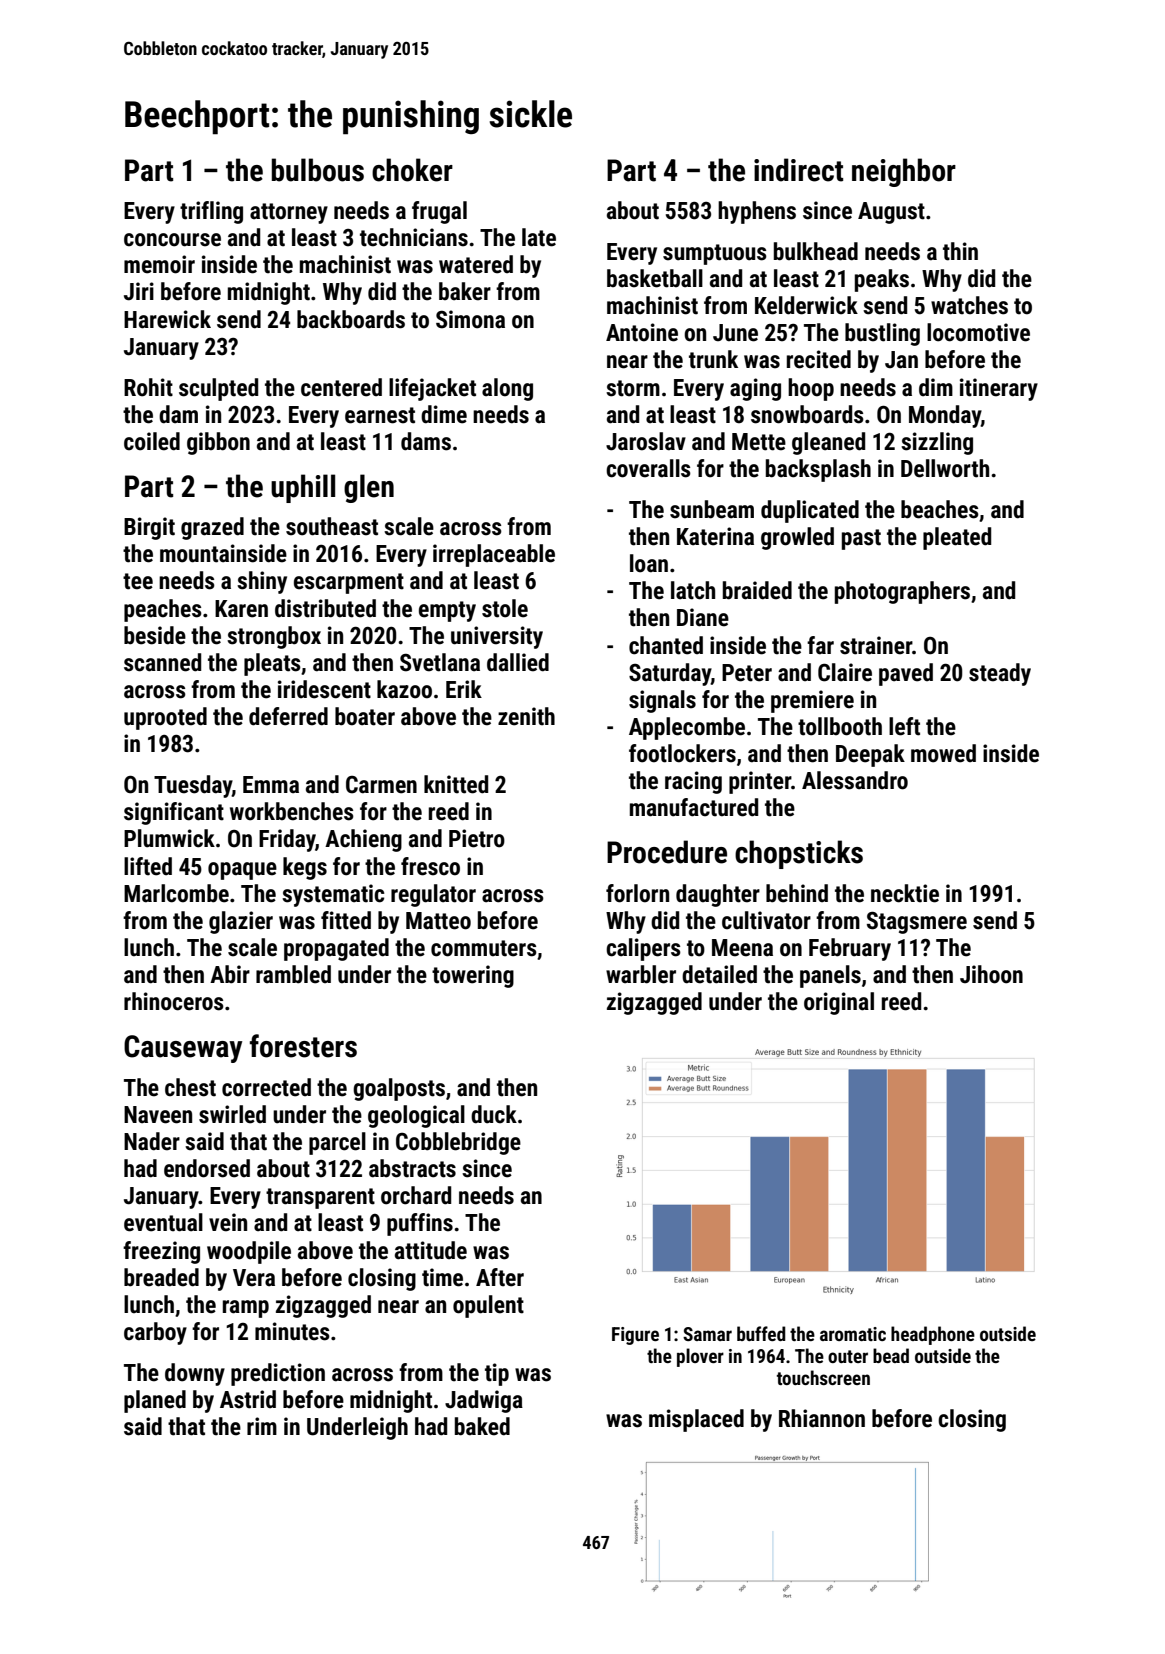 Image resolution: width=1165 pixels, height=1654 pixels. Describe the element at coordinates (218, 443) in the screenshot. I see `gibbon` at that location.
